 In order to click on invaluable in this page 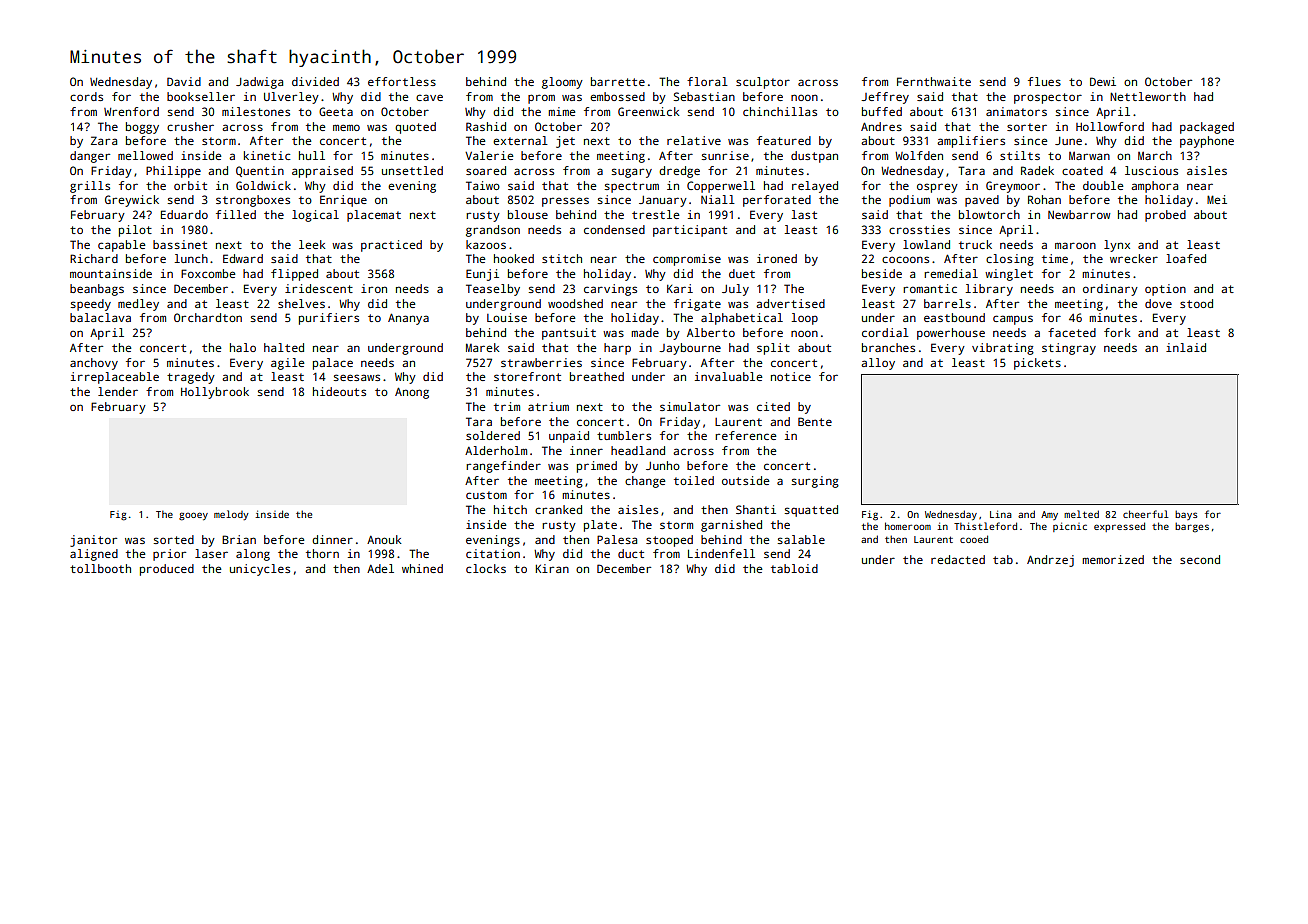, I will do `click(729, 376)`.
